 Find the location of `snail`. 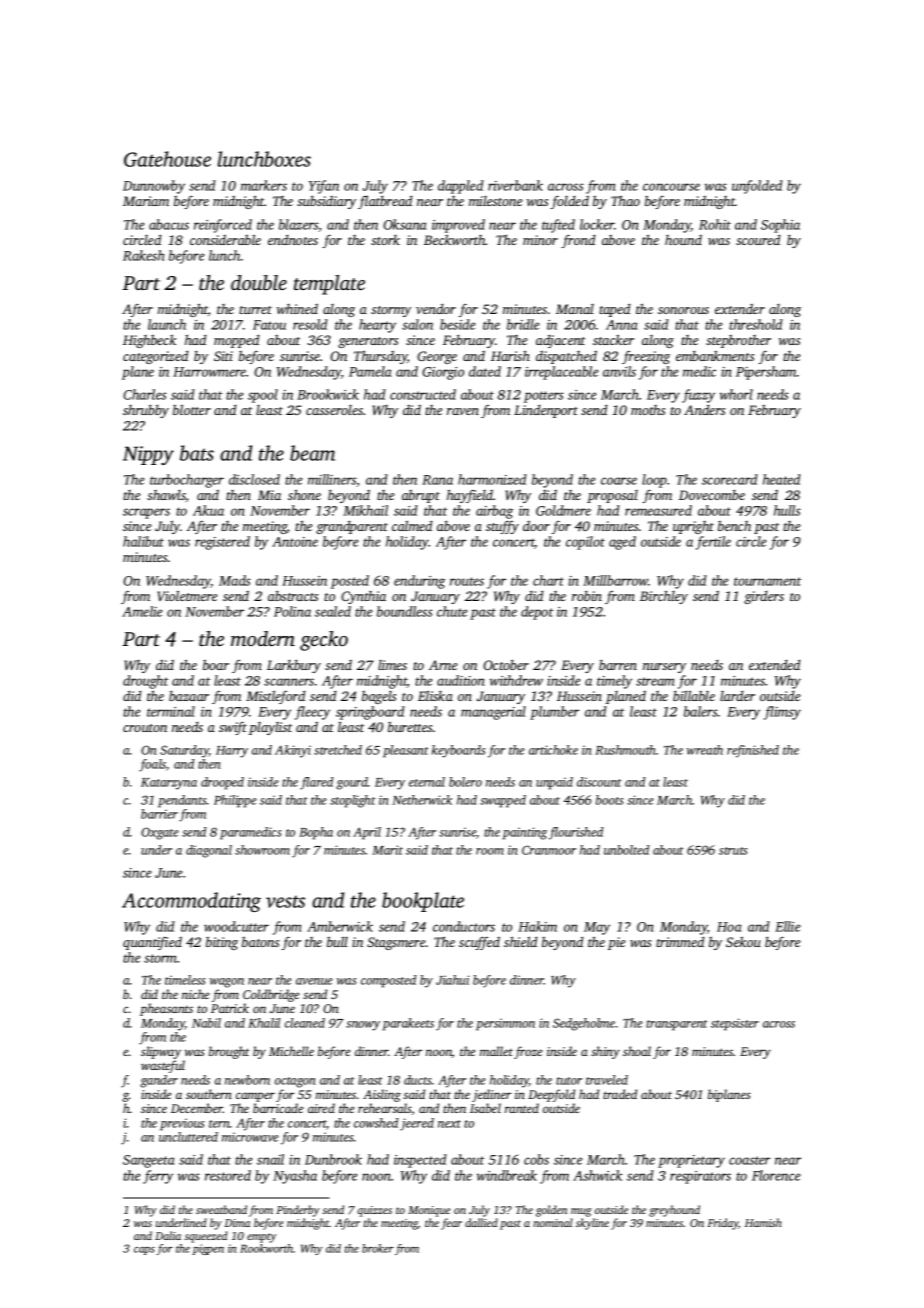

snail is located at coordinates (270, 1159).
